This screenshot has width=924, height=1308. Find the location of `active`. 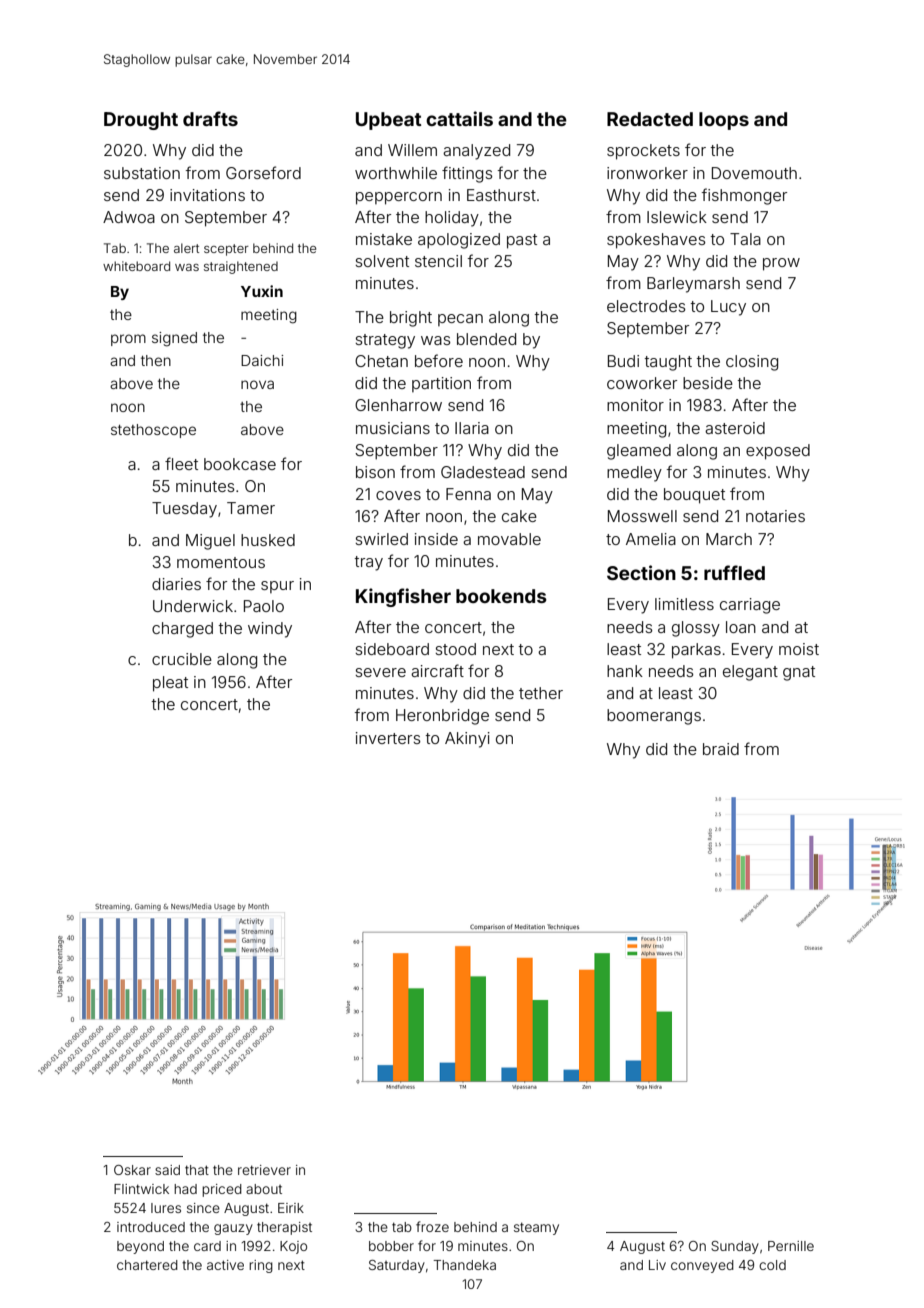

active is located at coordinates (225, 1265).
